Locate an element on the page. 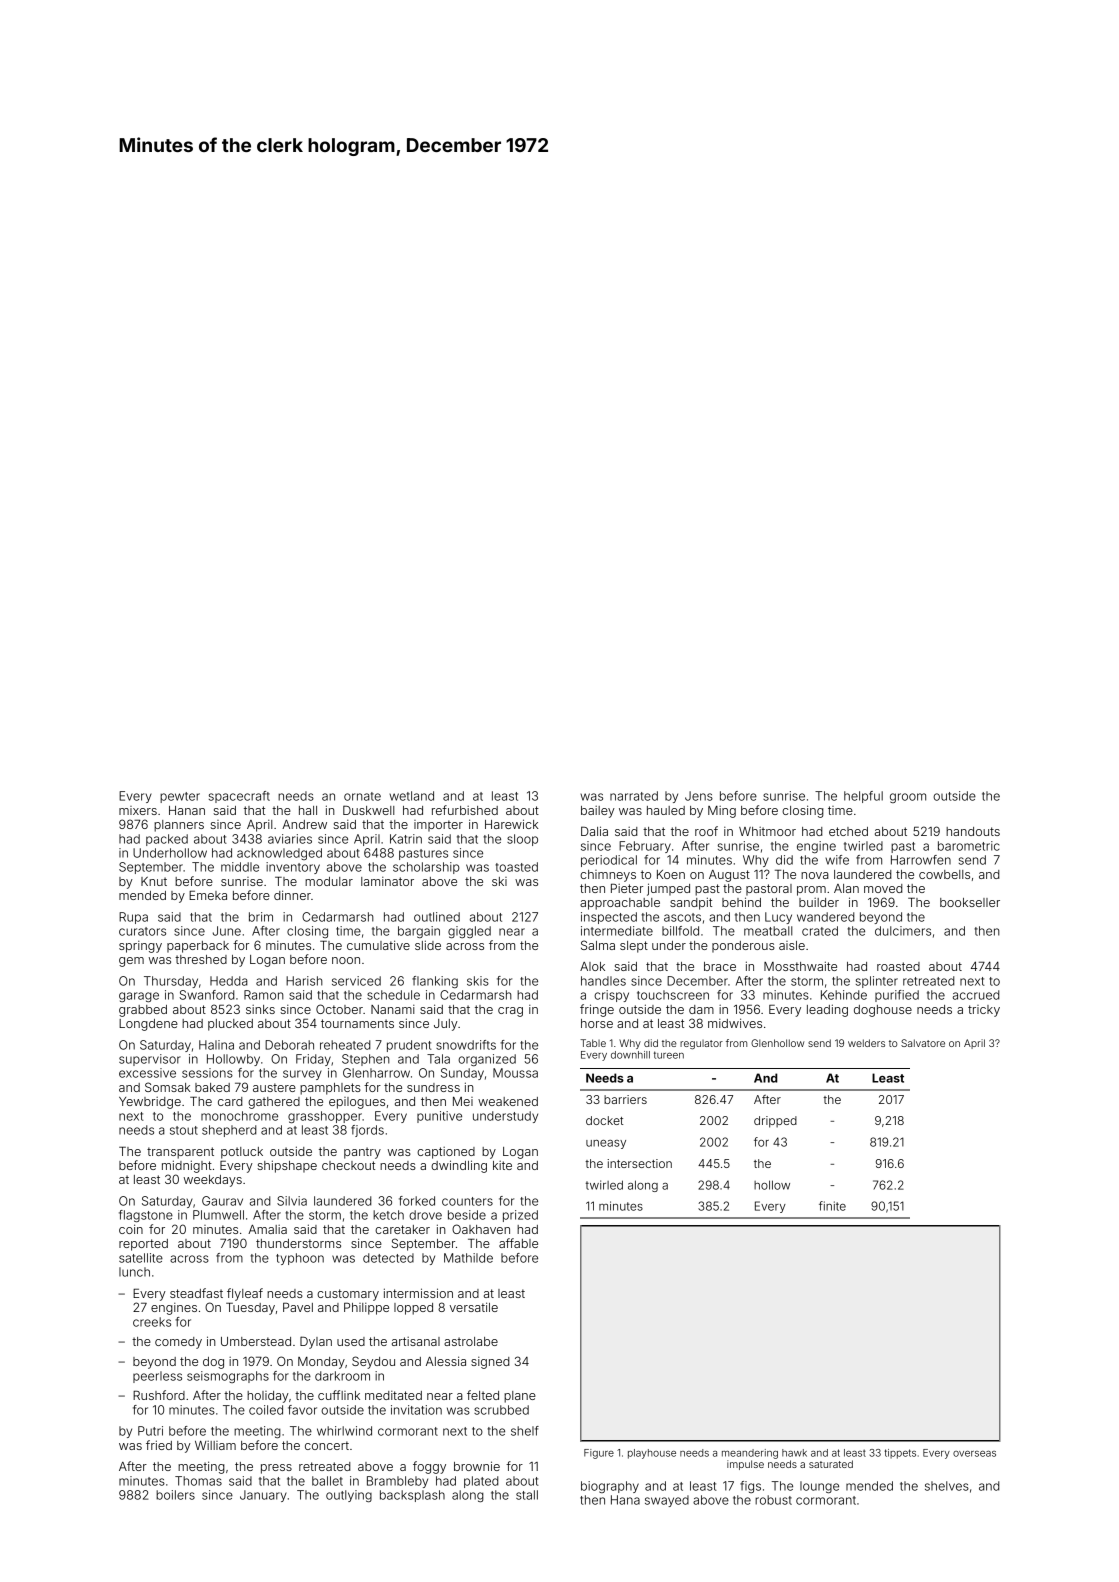  Hedda is located at coordinates (229, 981).
